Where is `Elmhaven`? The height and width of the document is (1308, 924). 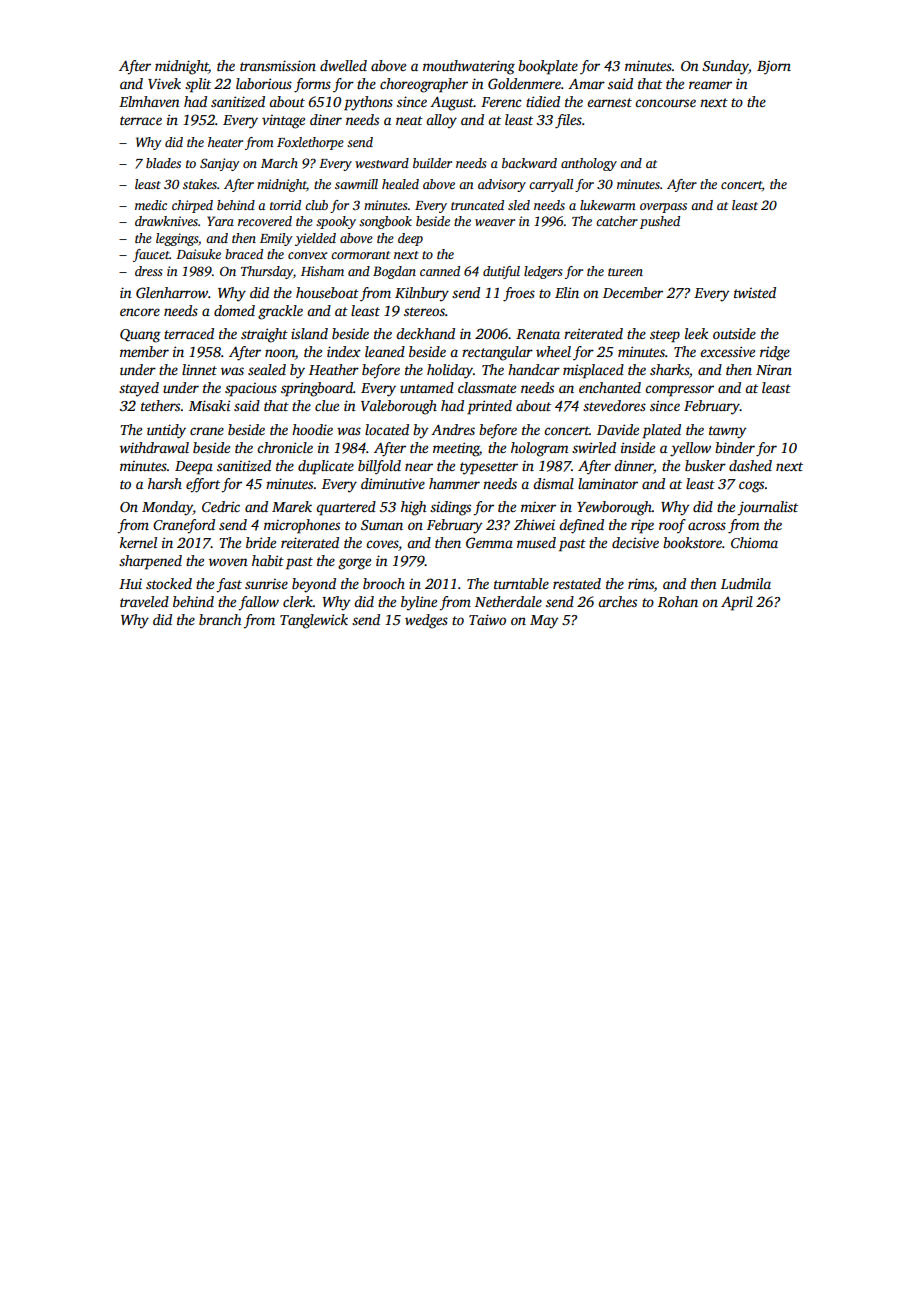
Elmhaven is located at coordinates (149, 101).
